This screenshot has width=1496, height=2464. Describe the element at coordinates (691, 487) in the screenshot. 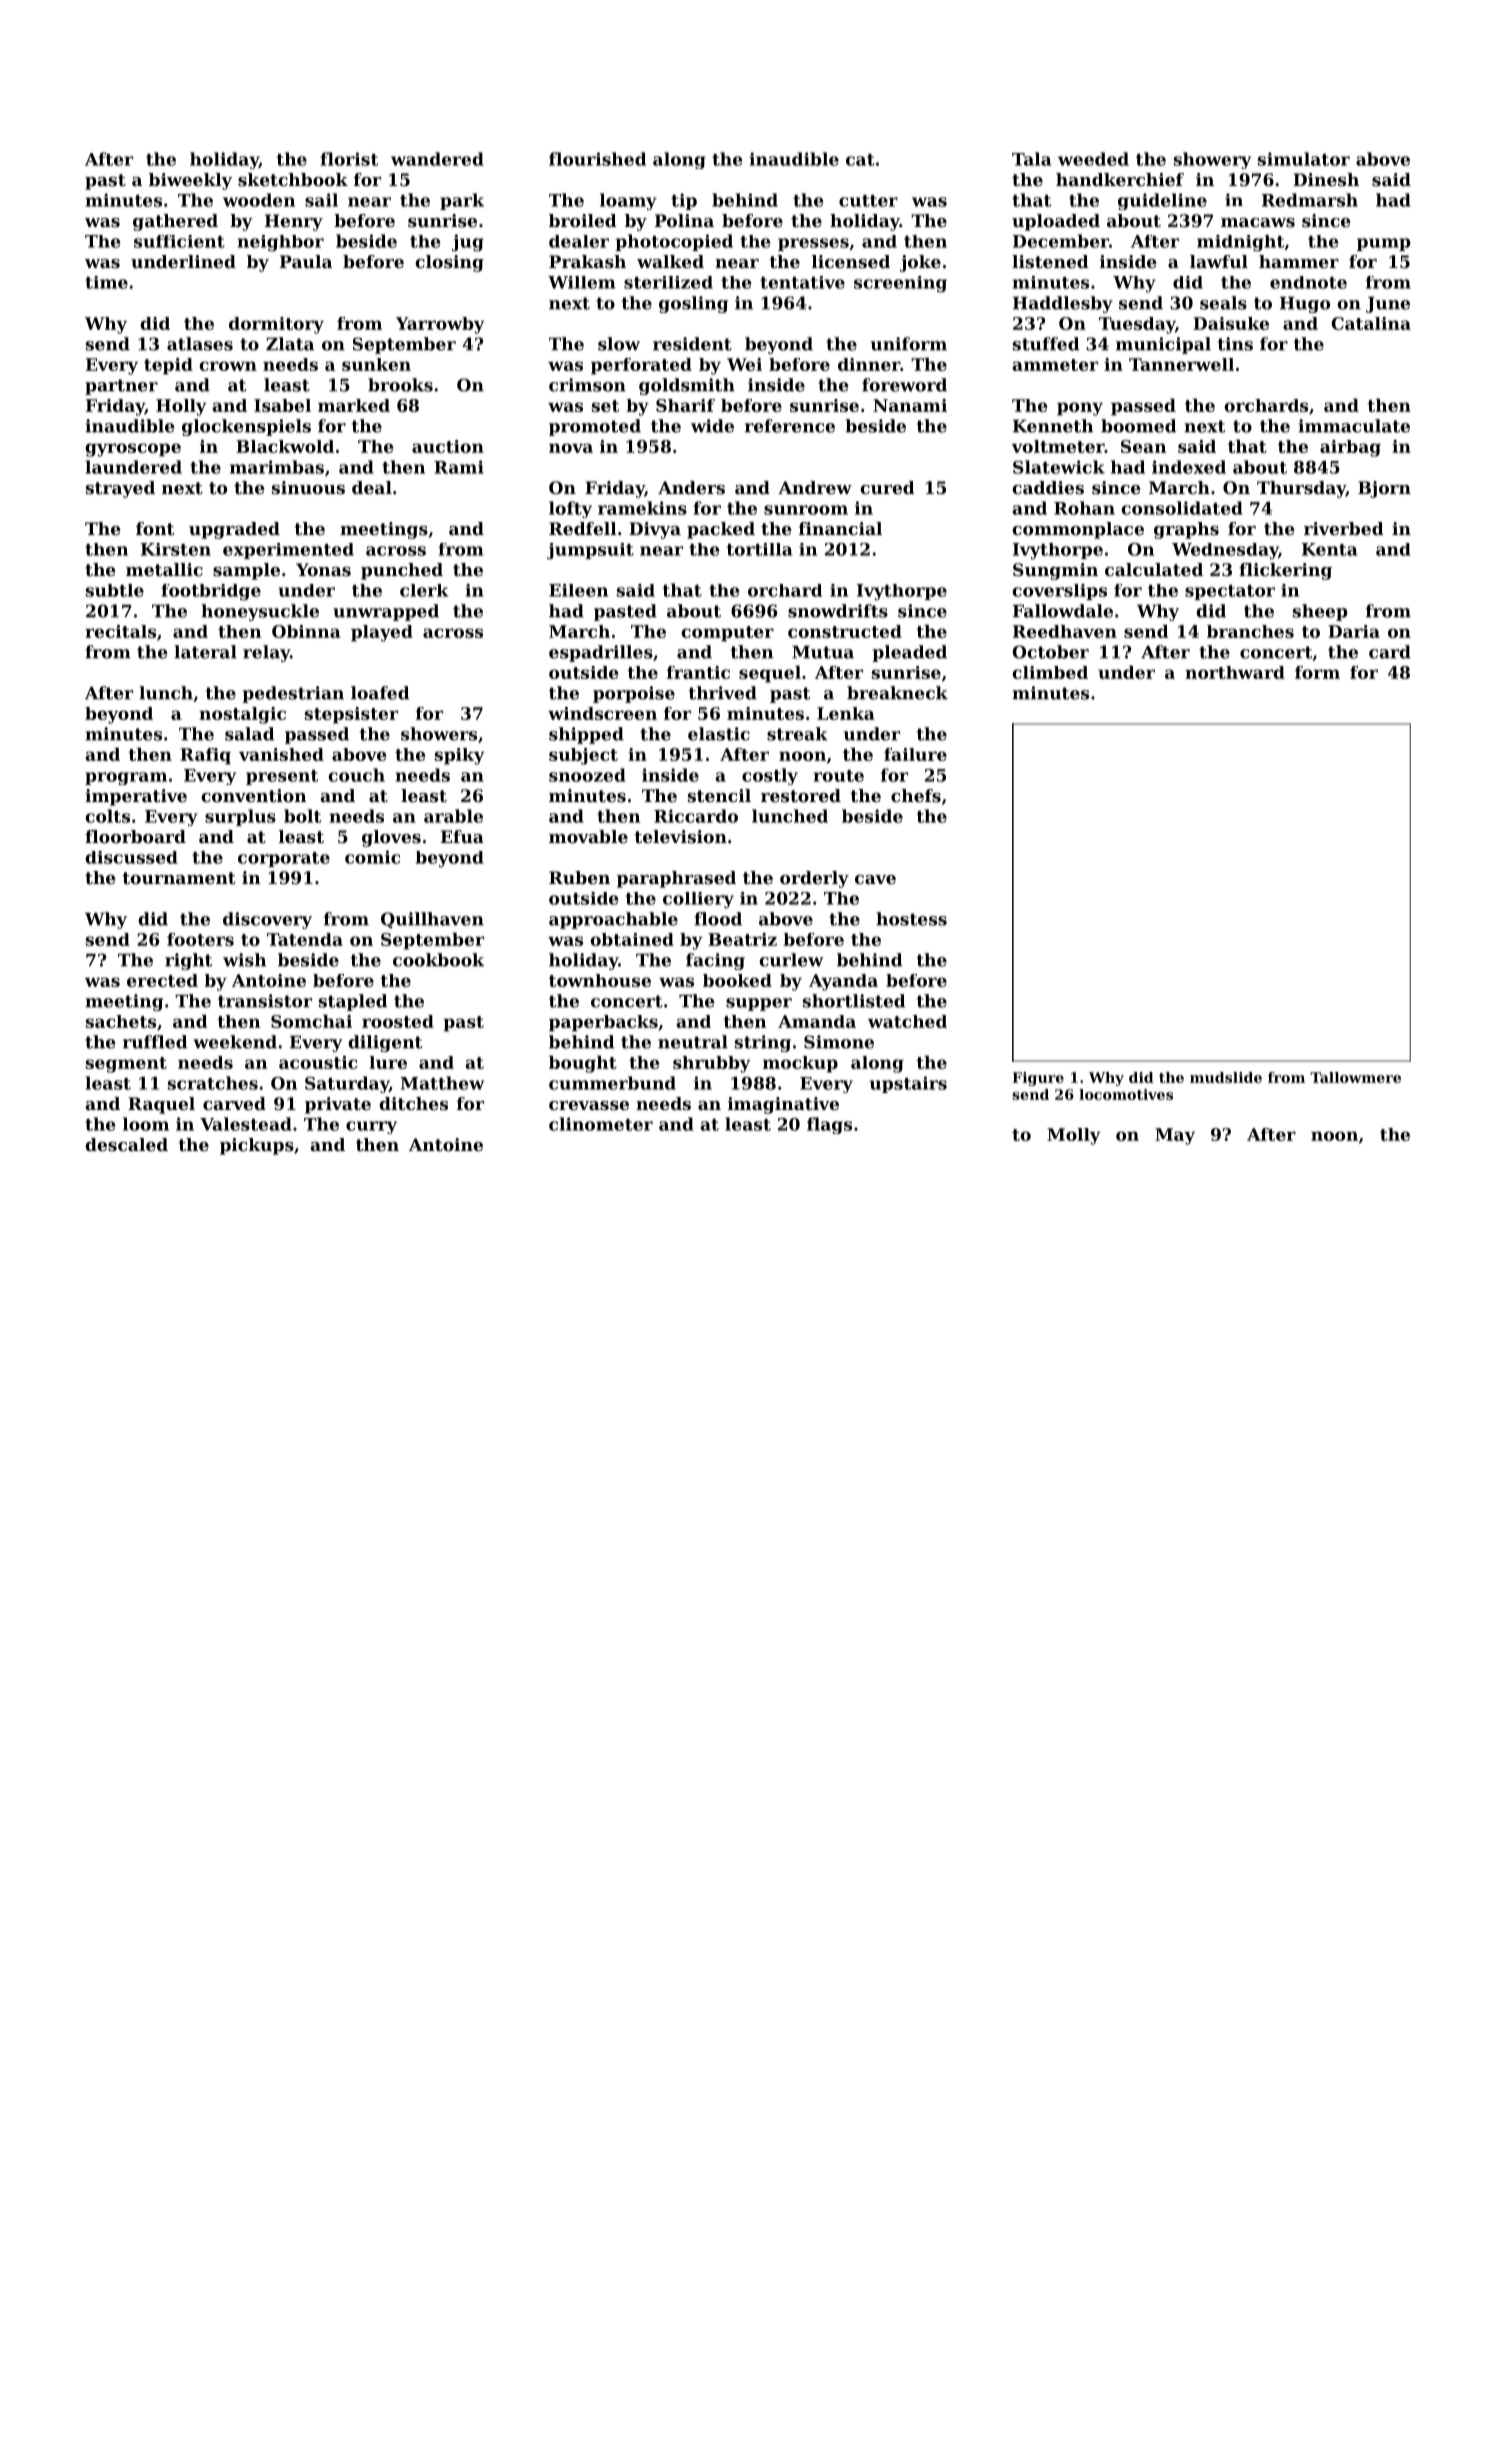

I see `Anders` at that location.
